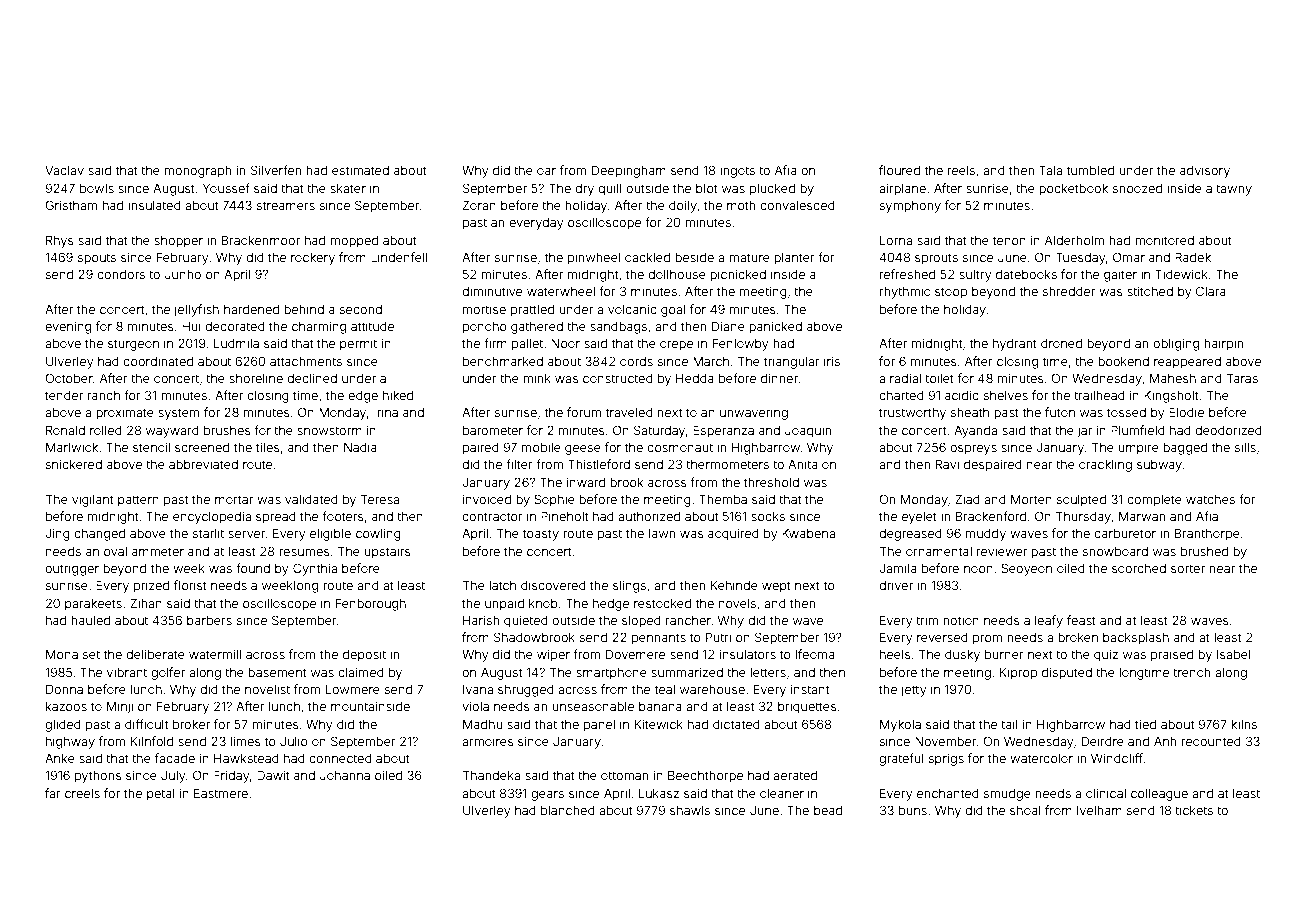 The width and height of the screenshot is (1308, 924). What do you see at coordinates (90, 620) in the screenshot?
I see `hauled` at bounding box center [90, 620].
